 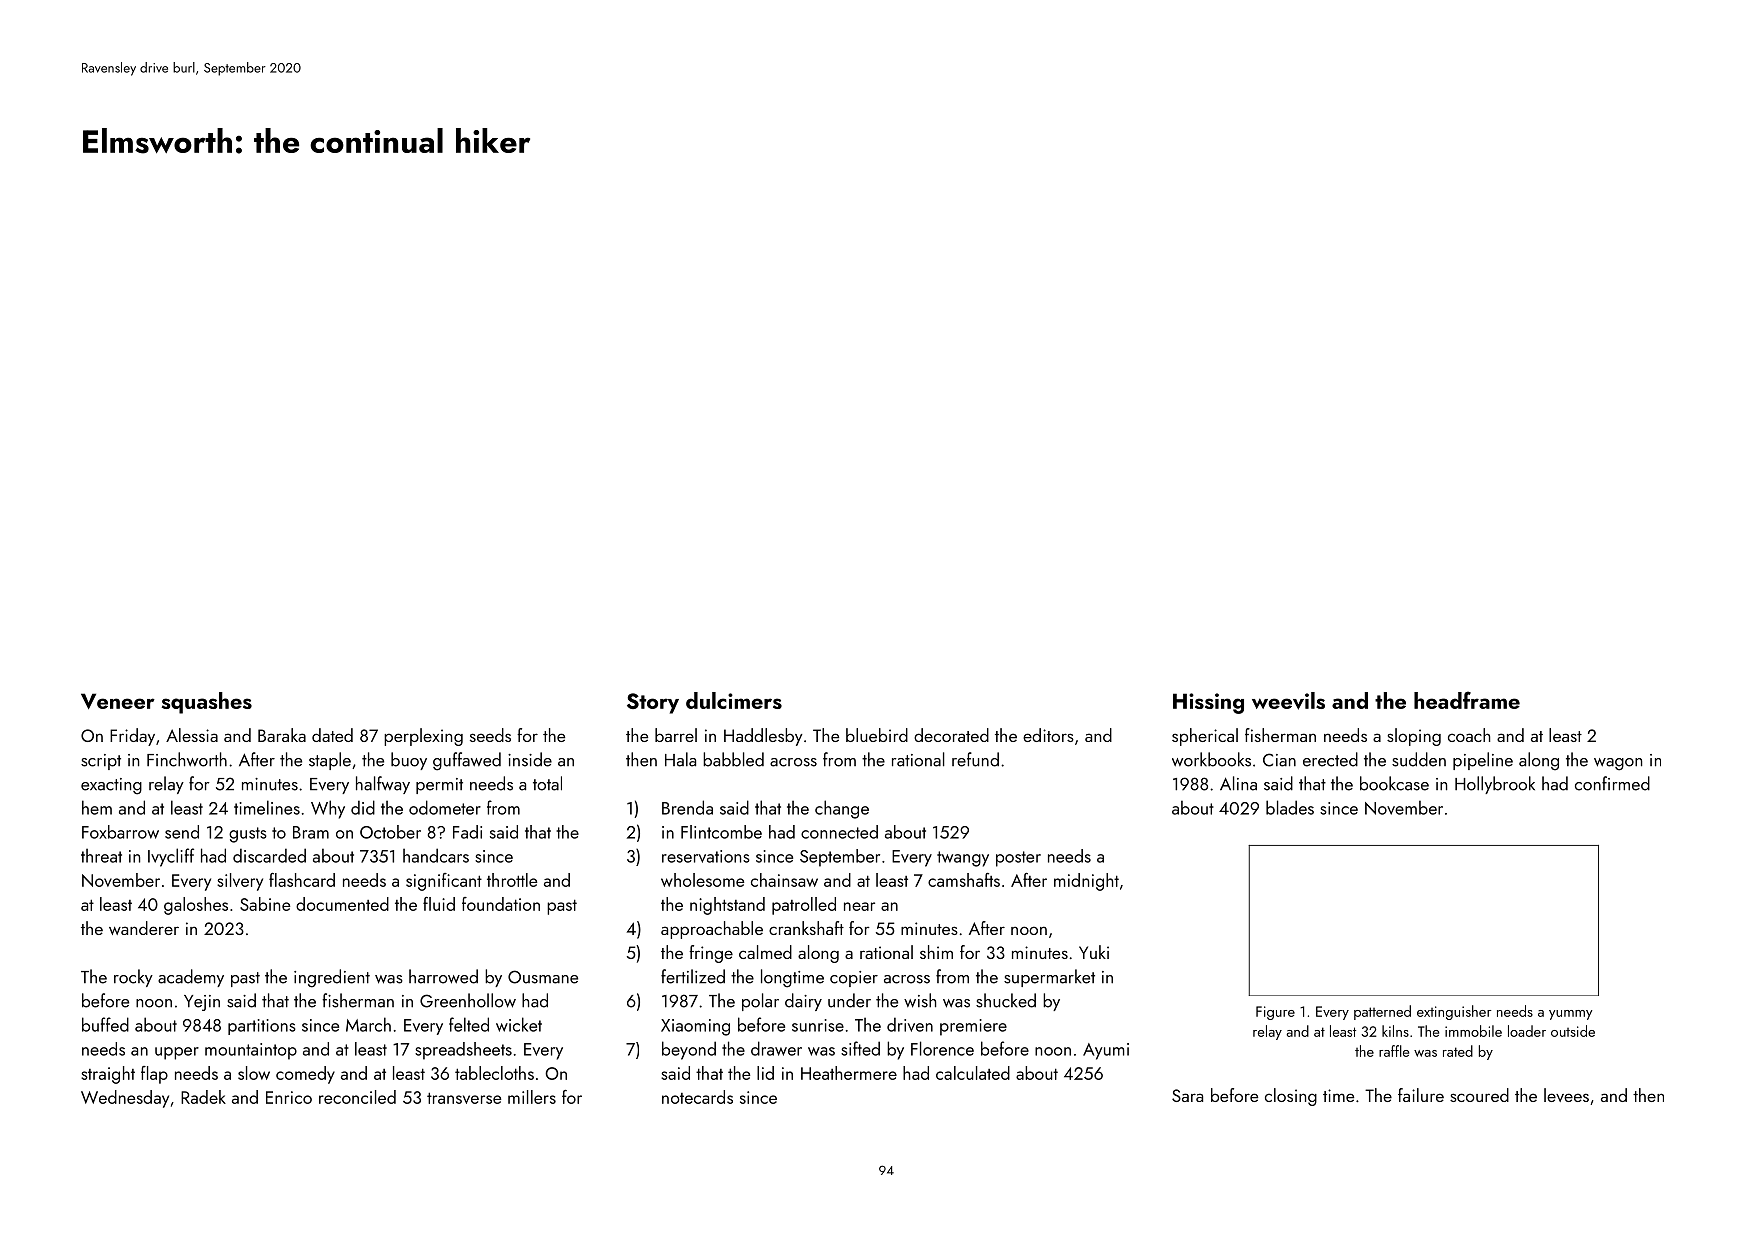 What do you see at coordinates (207, 703) in the image?
I see `squashes` at bounding box center [207, 703].
